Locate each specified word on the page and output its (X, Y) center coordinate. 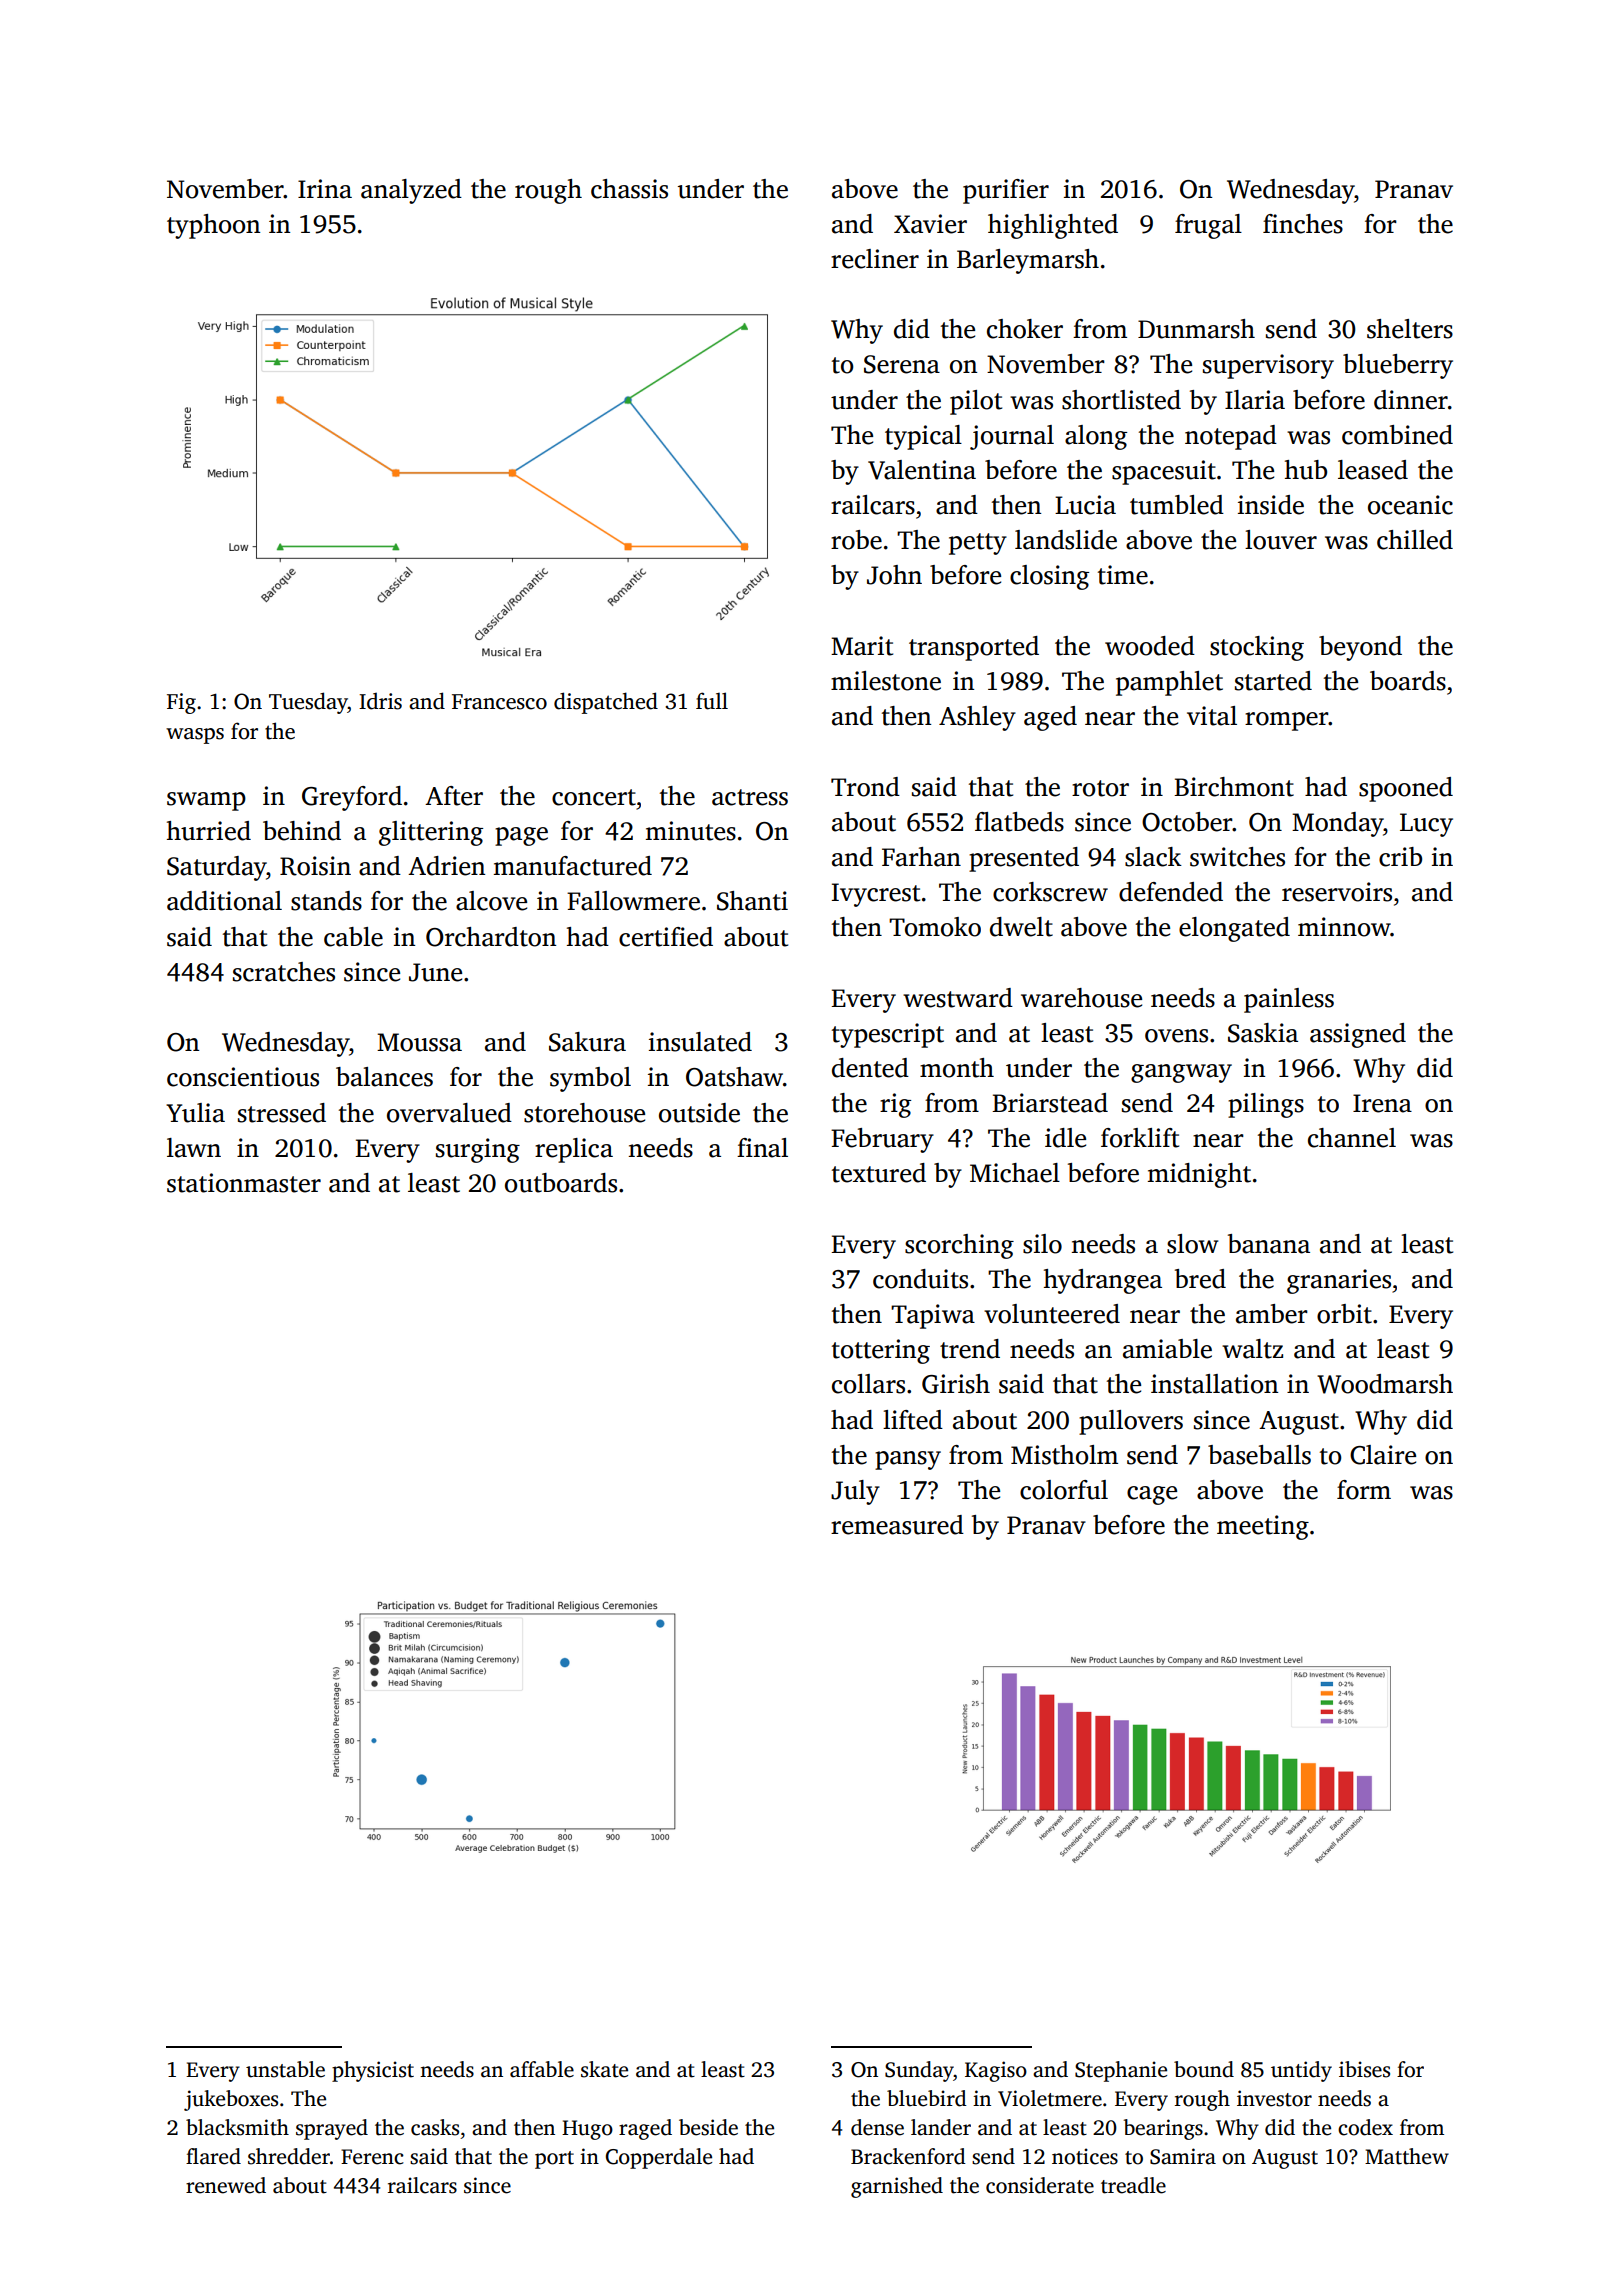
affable (542, 2069)
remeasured (897, 1525)
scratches (284, 972)
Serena (902, 364)
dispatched (606, 703)
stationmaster (244, 1183)
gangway (1181, 1073)
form (1364, 1490)
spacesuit (1164, 472)
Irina (325, 189)
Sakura (587, 1042)
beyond (1360, 648)
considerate (1040, 2185)
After (454, 796)
